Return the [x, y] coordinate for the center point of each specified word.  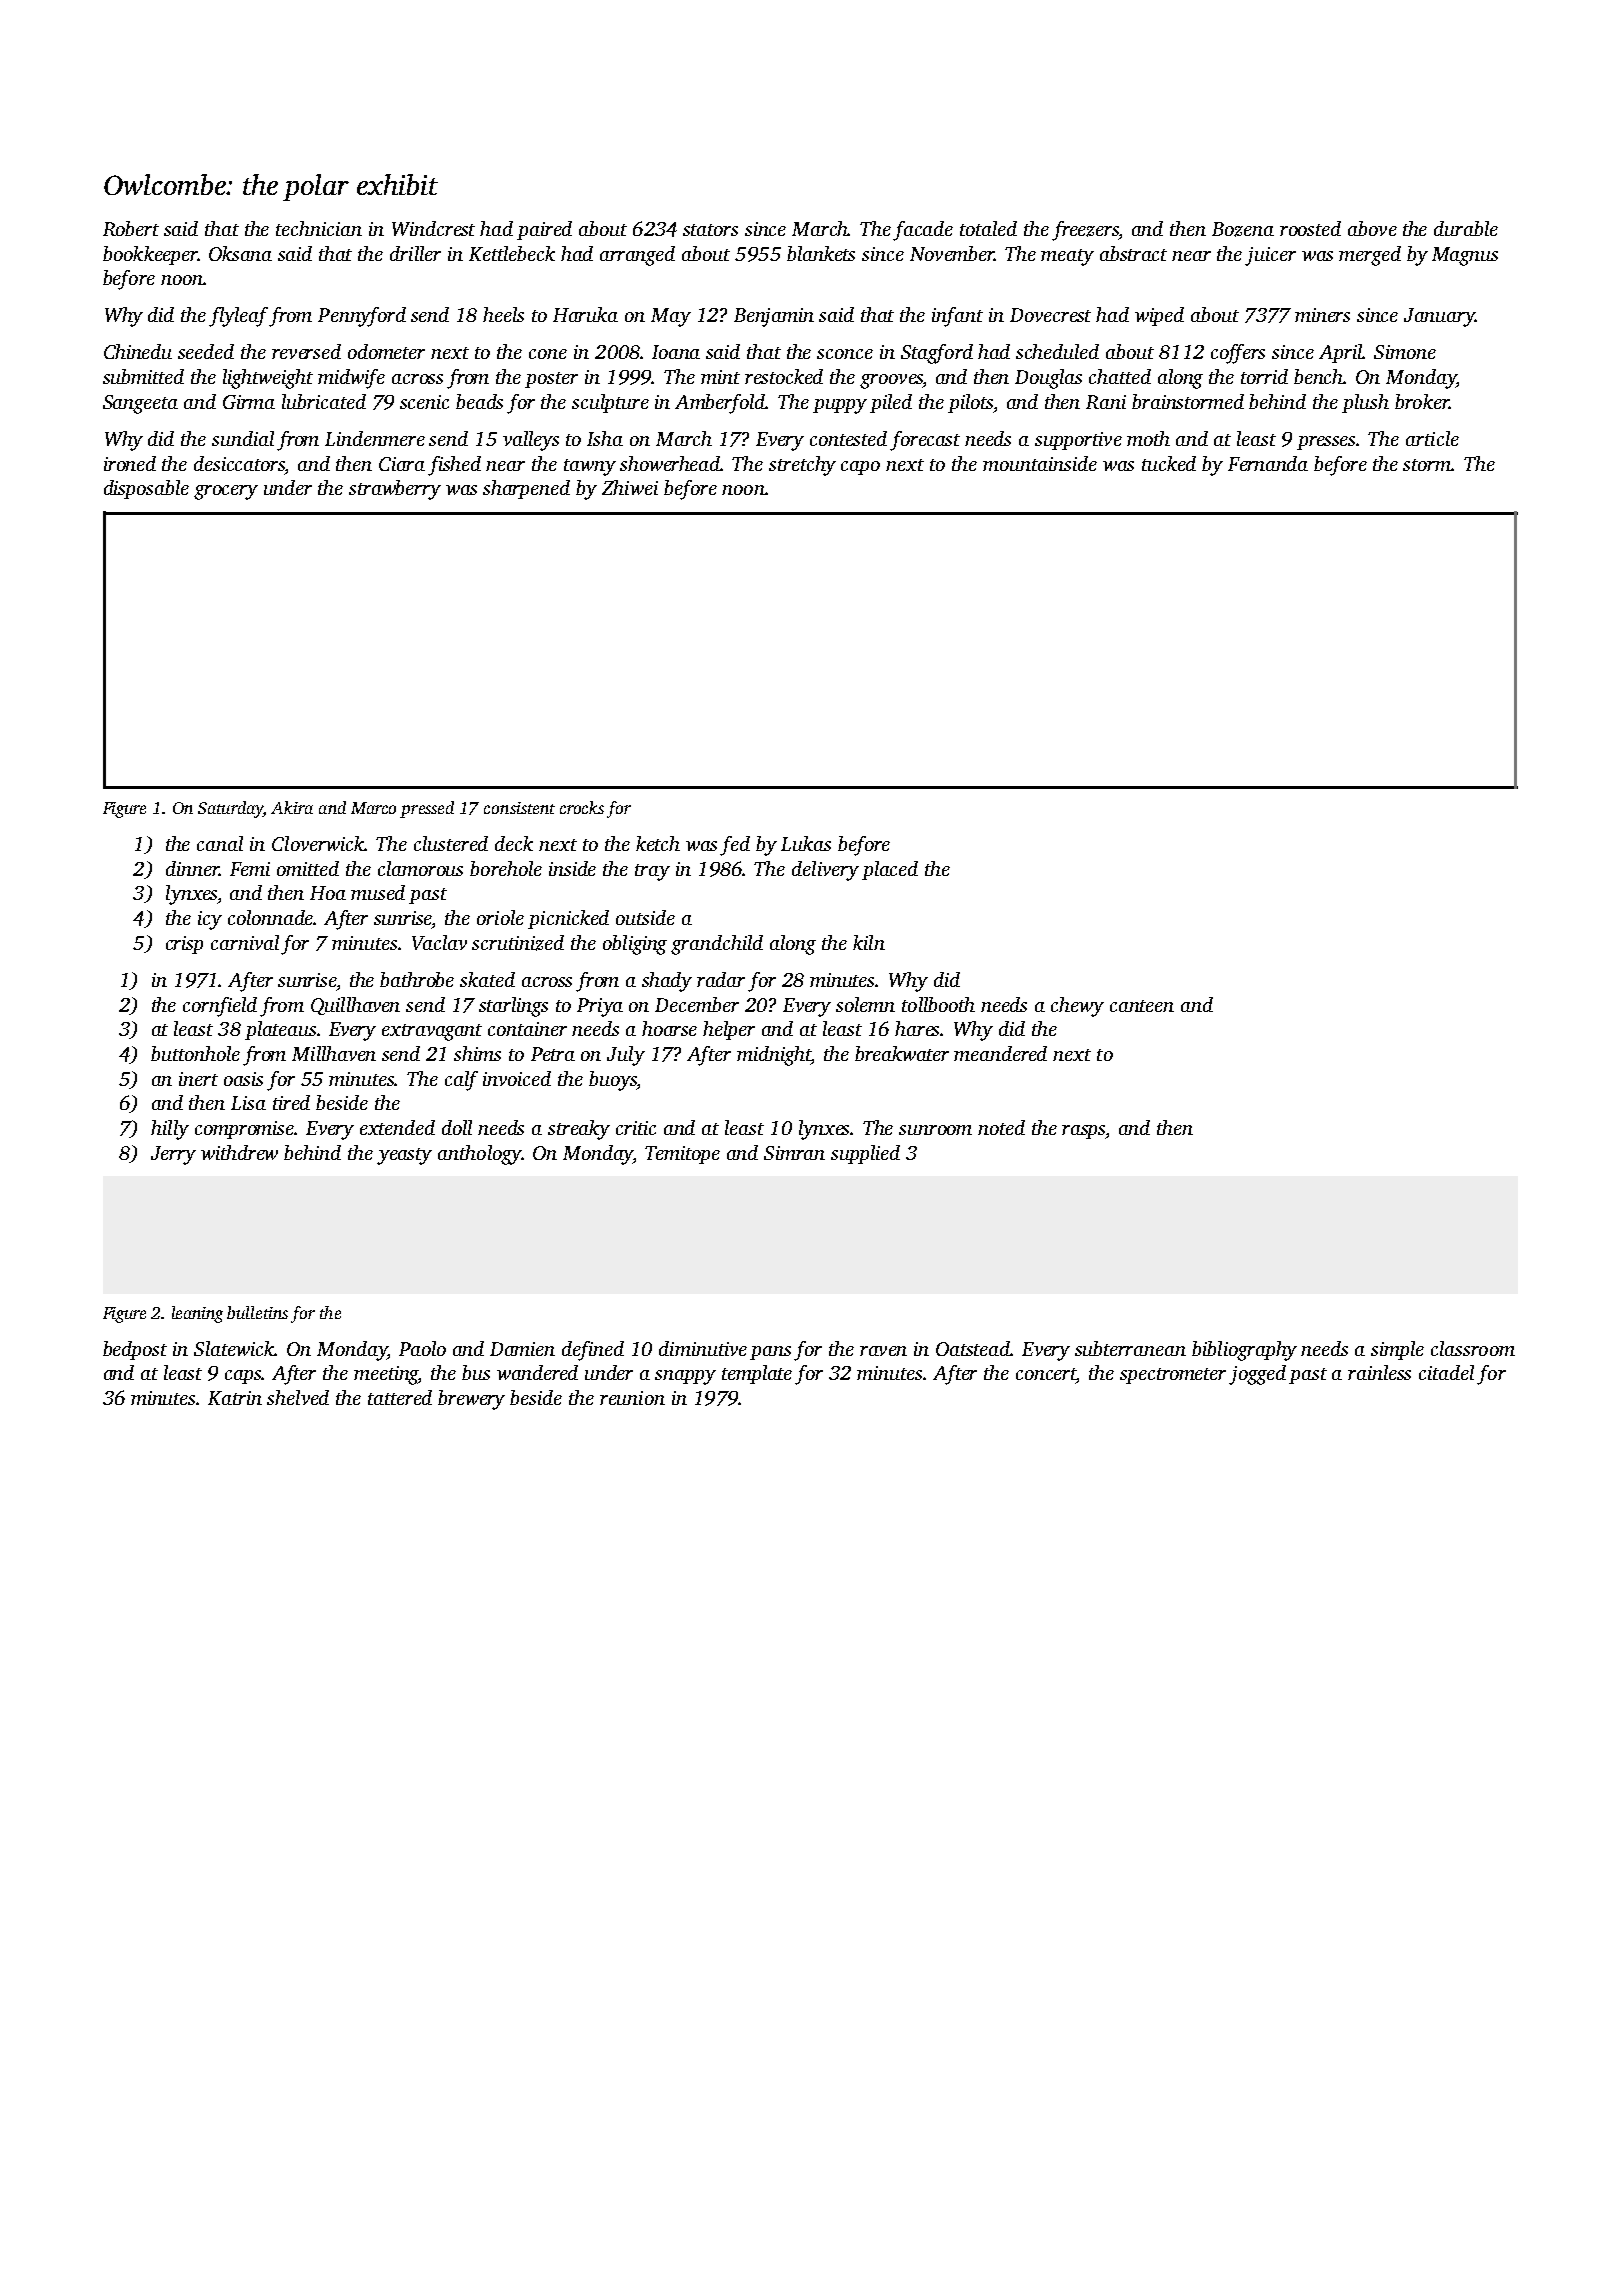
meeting [386, 1375]
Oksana [240, 253]
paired [544, 230]
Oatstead [973, 1348]
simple [1397, 1350]
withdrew [239, 1152]
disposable [146, 489]
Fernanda [1268, 463]
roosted [1310, 228]
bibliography [1244, 1351]
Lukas [806, 843]
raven [883, 1351]
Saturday [230, 809]
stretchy [802, 466]
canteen [1142, 1006]
